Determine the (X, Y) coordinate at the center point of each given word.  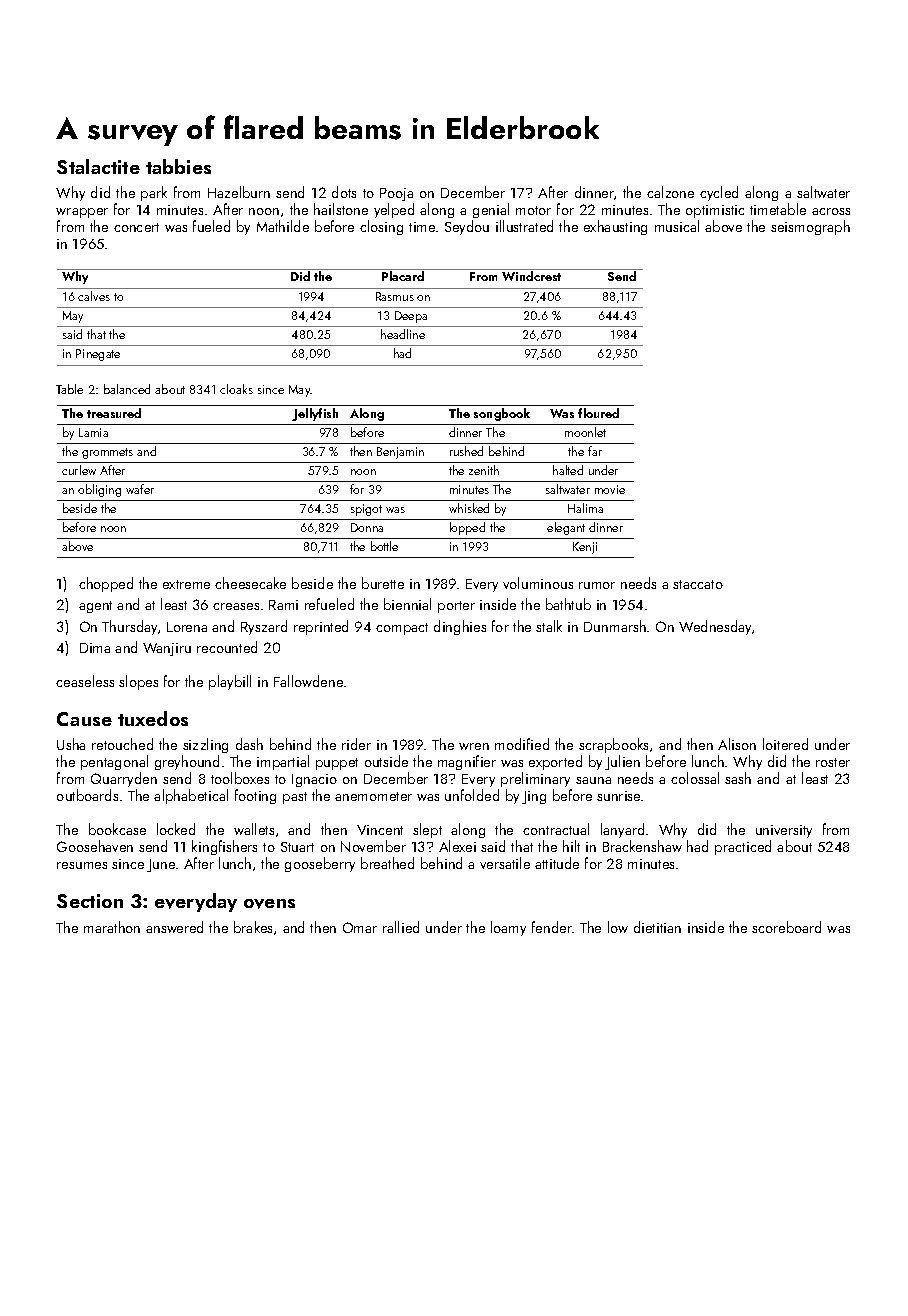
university (784, 831)
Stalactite (98, 166)
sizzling (205, 745)
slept (427, 830)
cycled (719, 193)
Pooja (396, 194)
